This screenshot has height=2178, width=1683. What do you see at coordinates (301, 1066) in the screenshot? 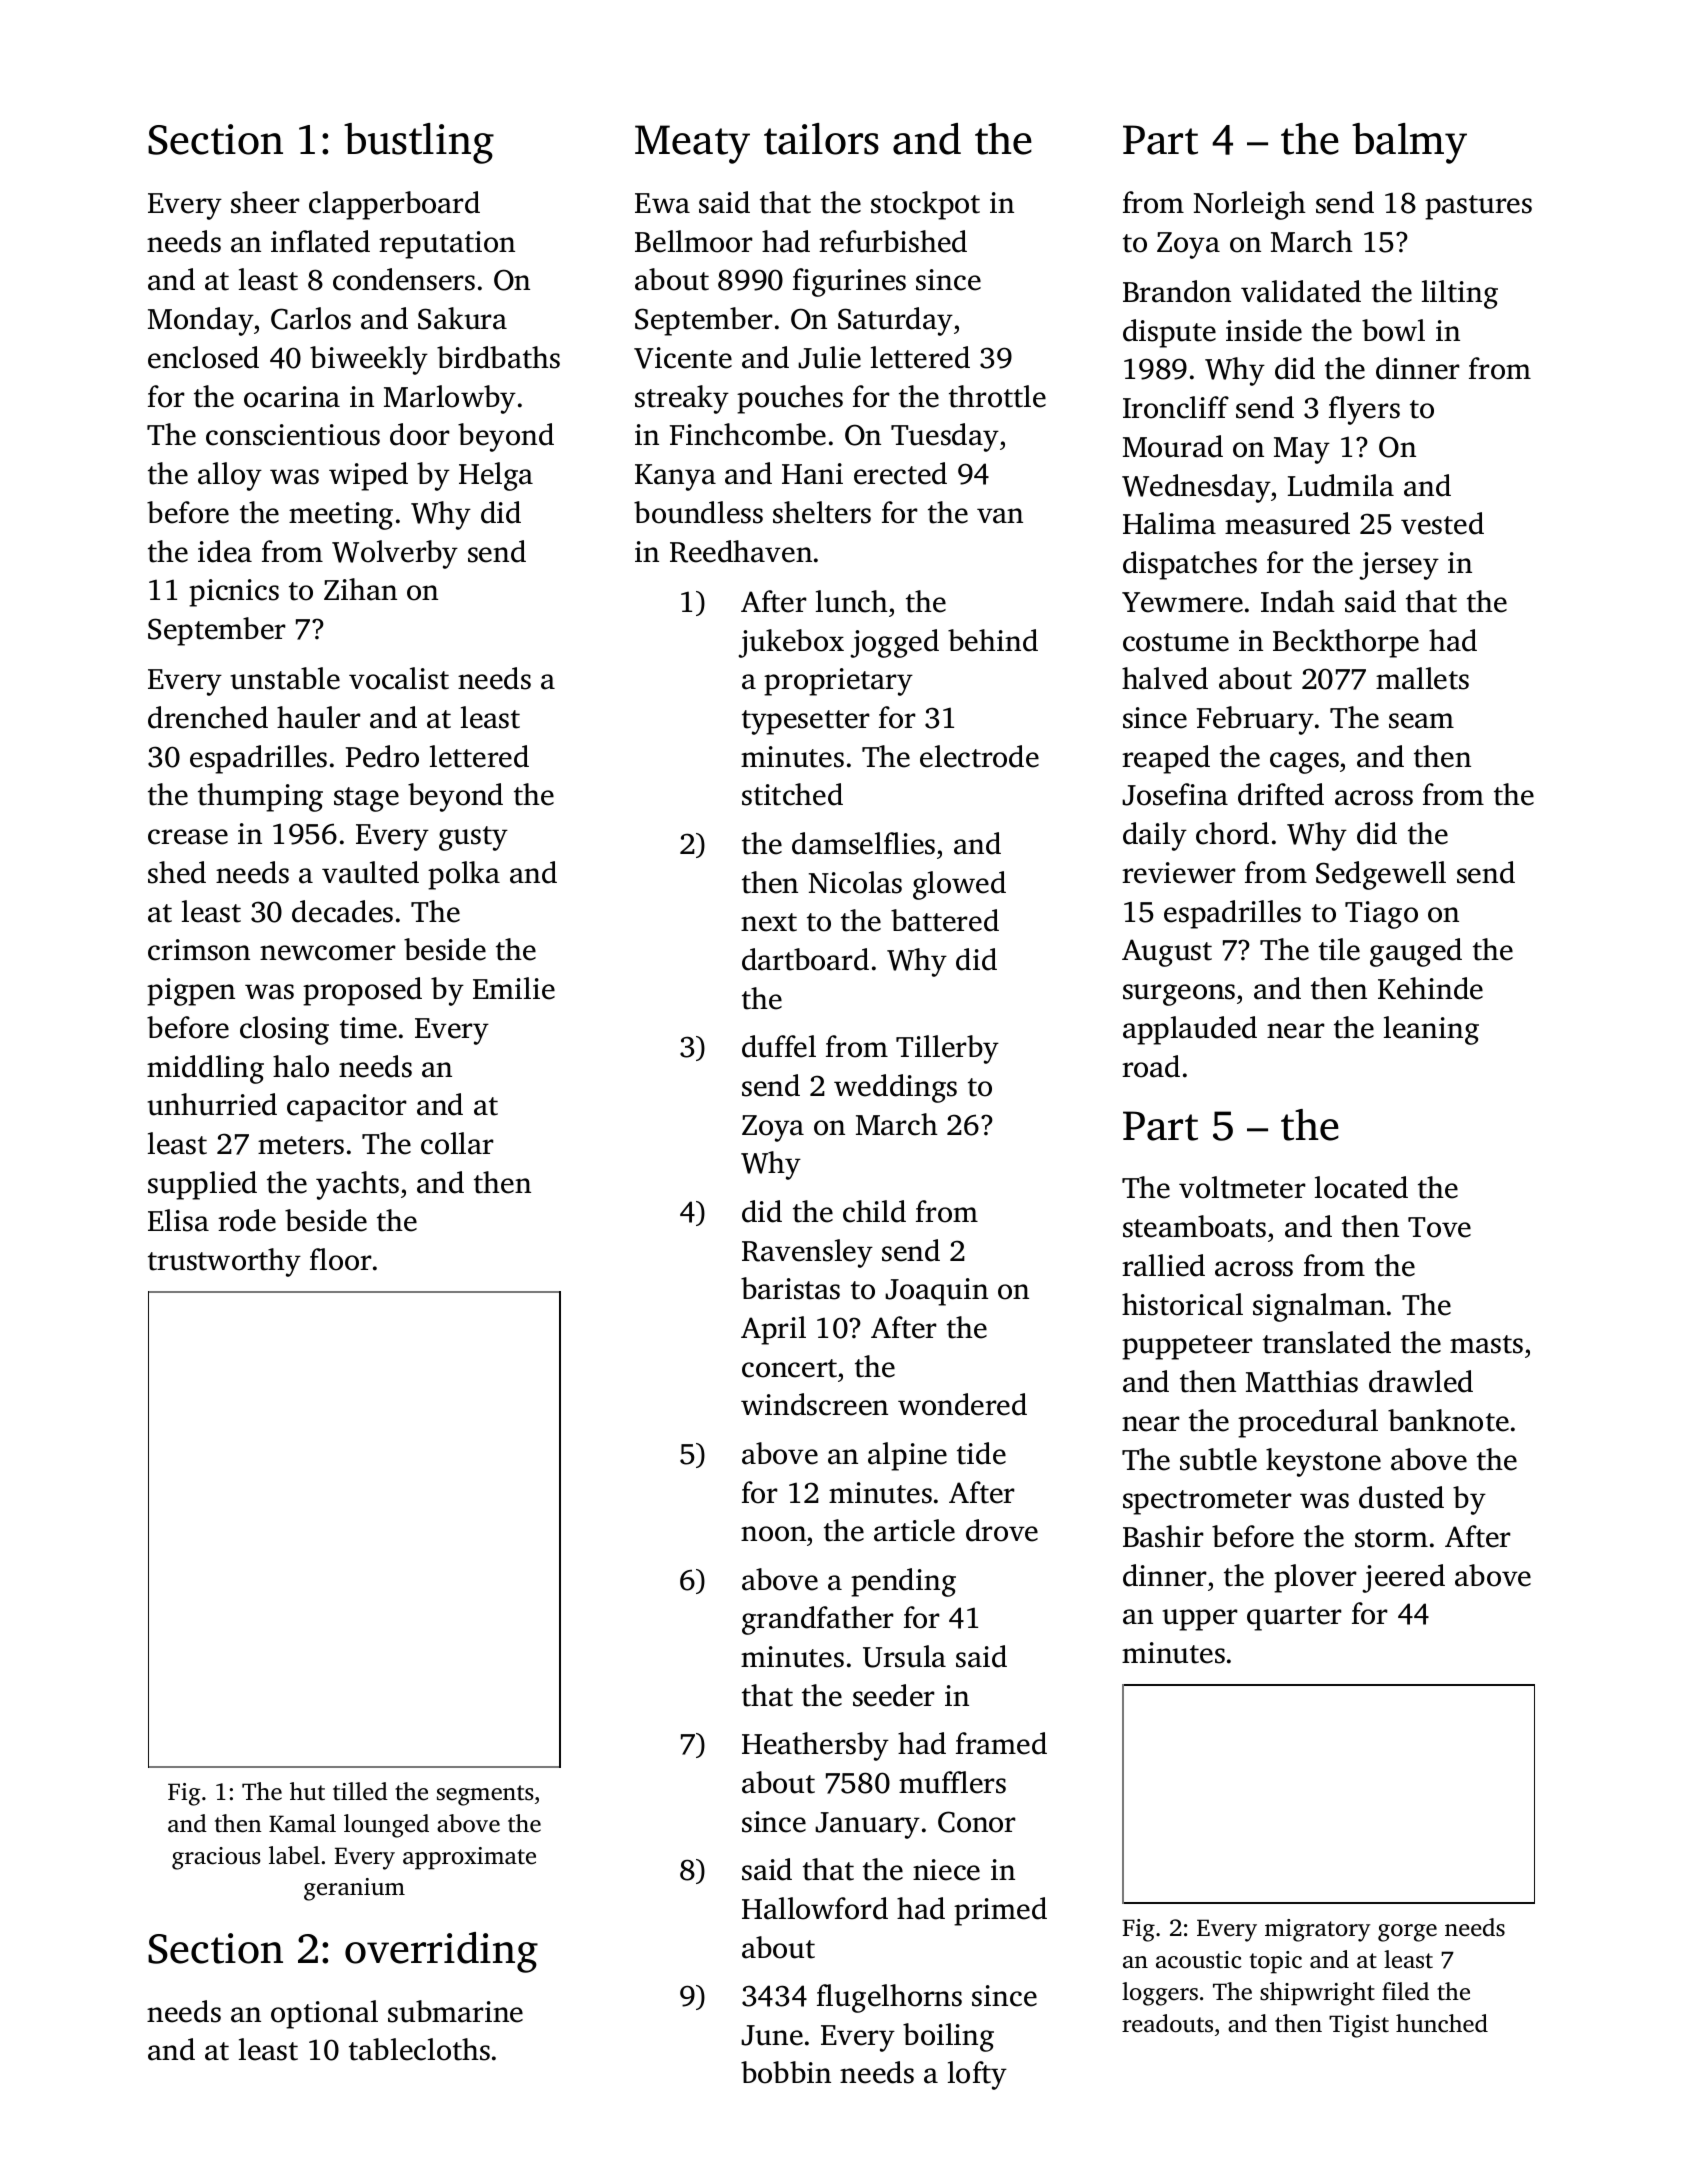
I see `halo` at bounding box center [301, 1066].
